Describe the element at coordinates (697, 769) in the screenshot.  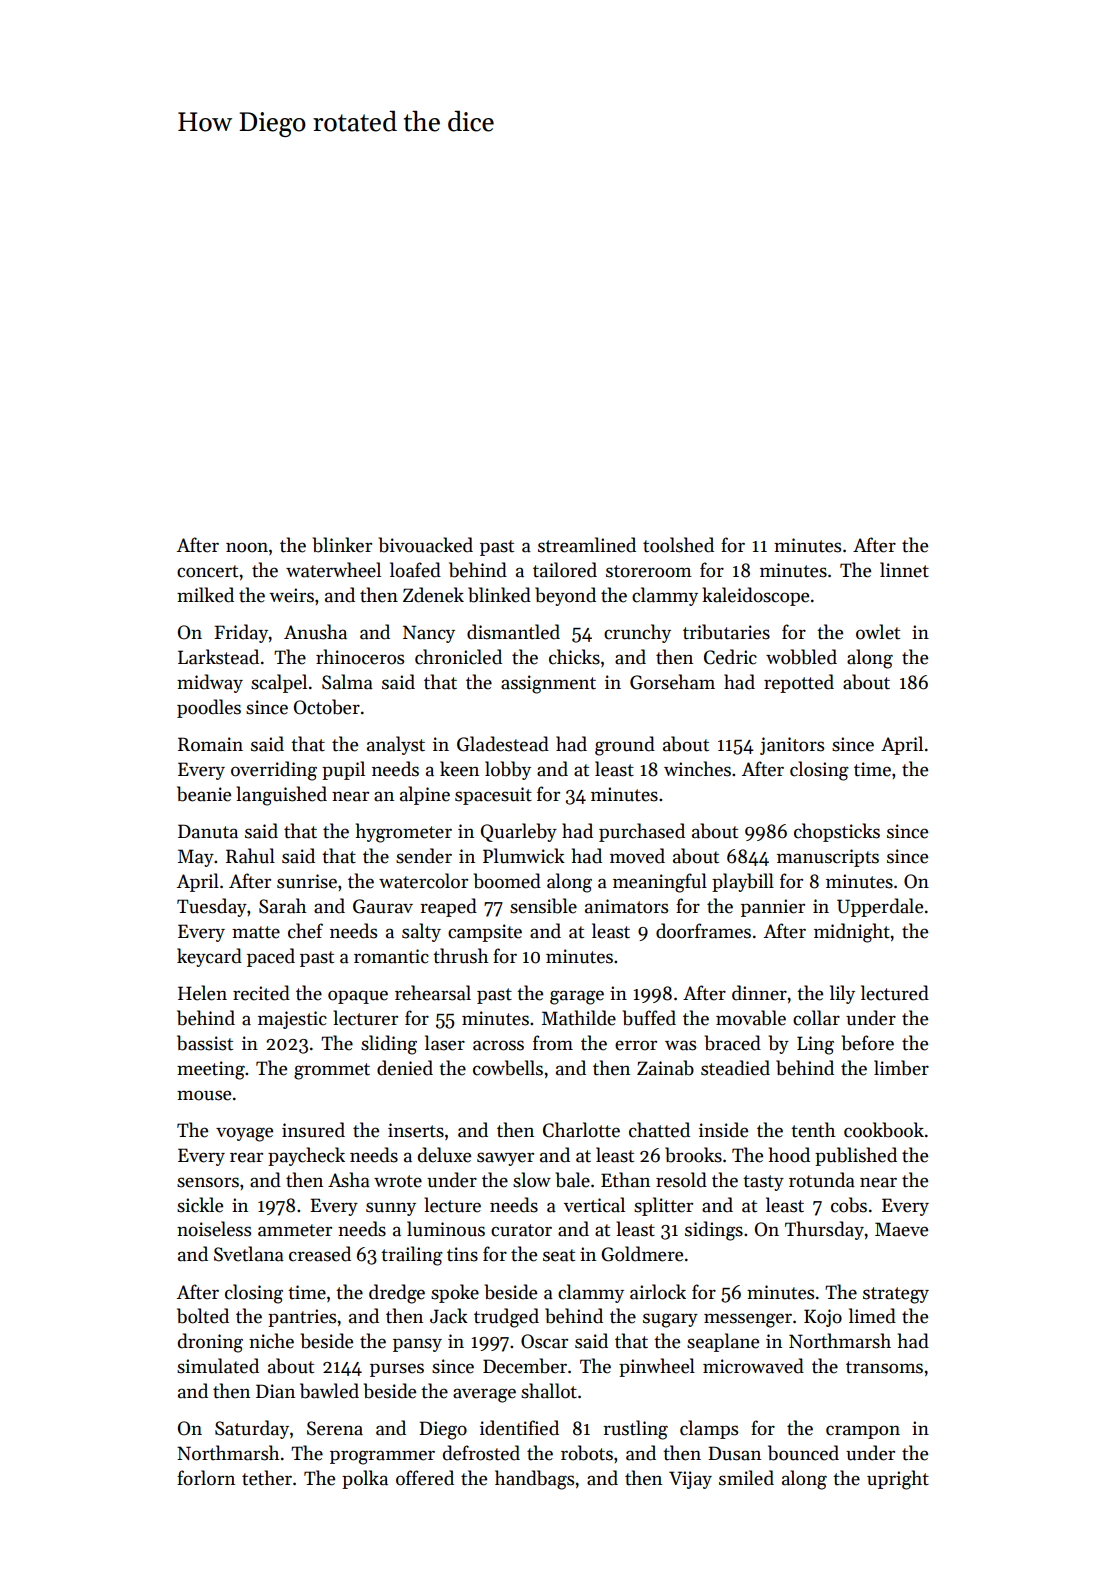
I see `winches` at that location.
